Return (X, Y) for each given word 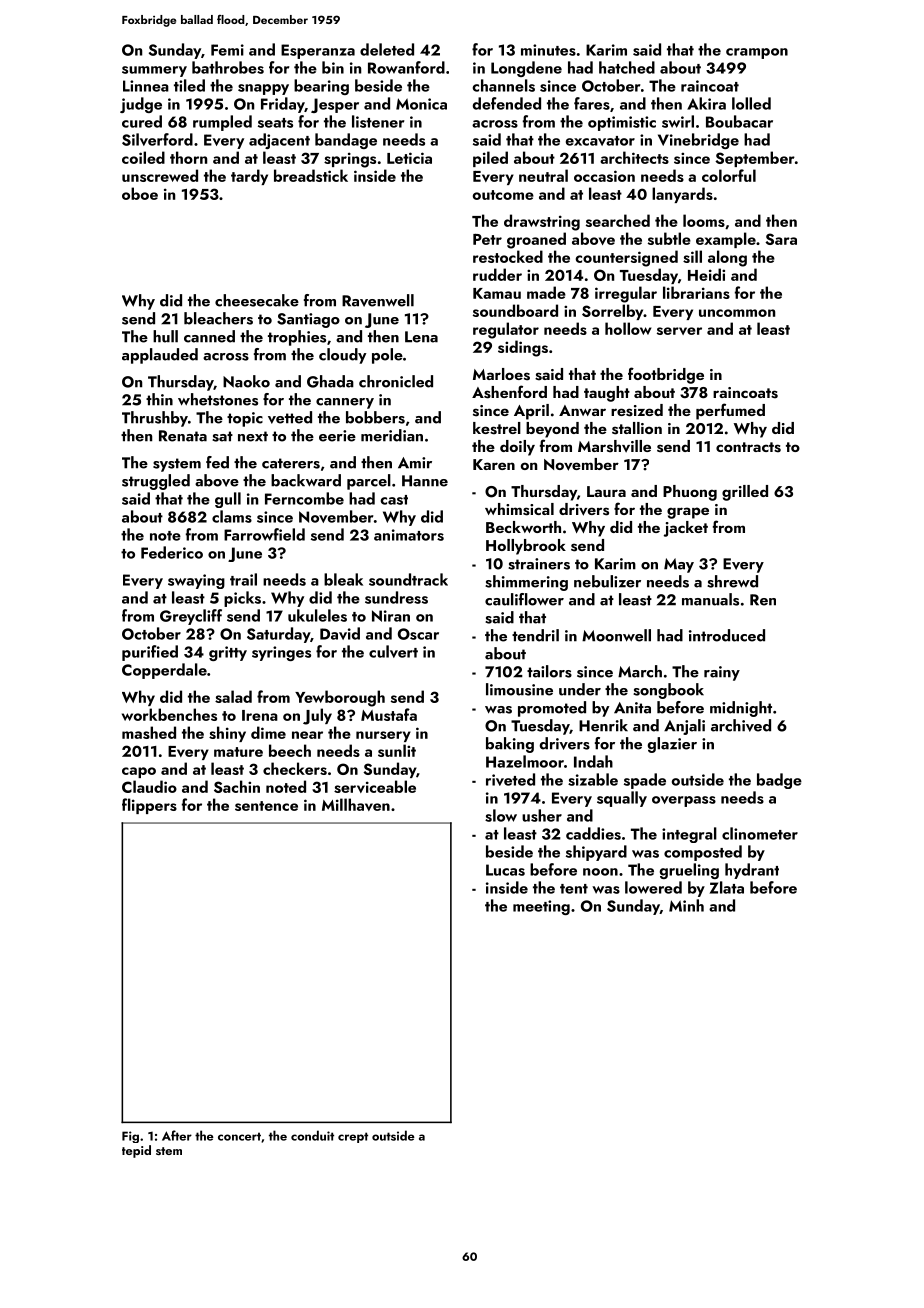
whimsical (519, 509)
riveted (510, 779)
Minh (686, 905)
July (317, 716)
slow (501, 815)
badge (779, 781)
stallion (637, 428)
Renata (183, 436)
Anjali (684, 727)
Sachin (237, 786)
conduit (312, 1135)
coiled (143, 157)
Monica (421, 104)
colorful (729, 175)
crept (353, 1137)
